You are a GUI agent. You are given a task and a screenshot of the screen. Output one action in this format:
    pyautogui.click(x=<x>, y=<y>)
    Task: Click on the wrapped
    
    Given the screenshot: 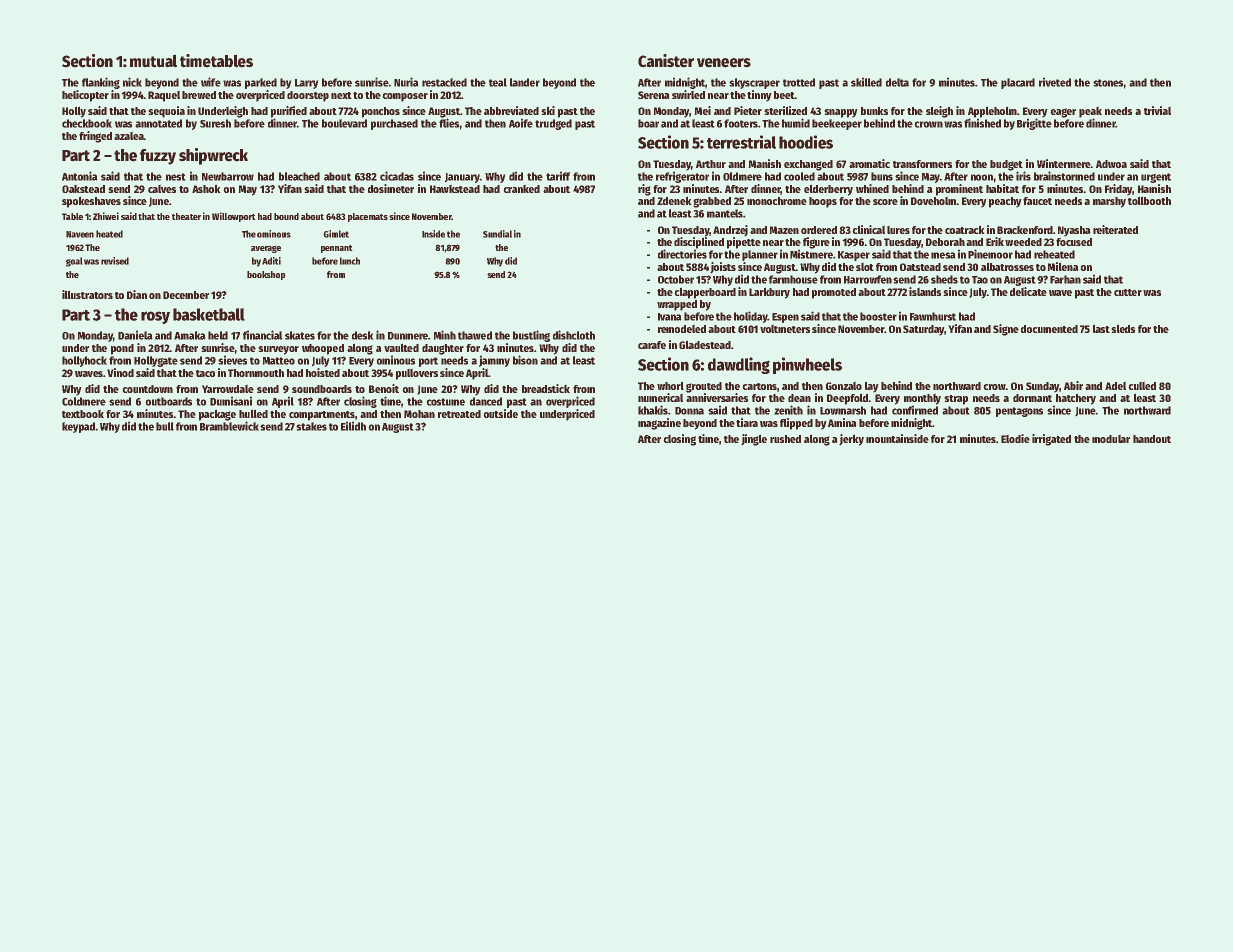 What is the action you would take?
    pyautogui.click(x=677, y=305)
